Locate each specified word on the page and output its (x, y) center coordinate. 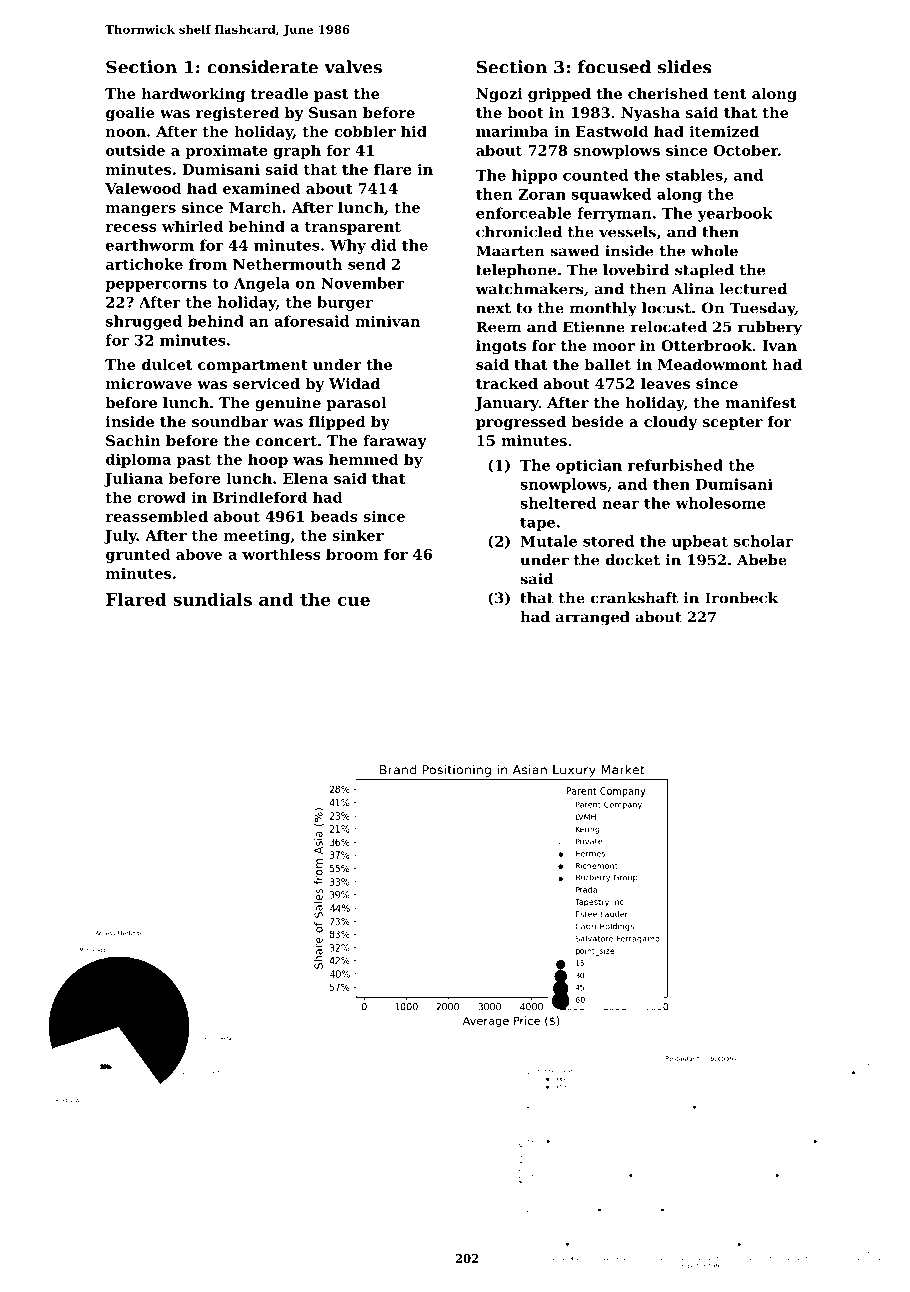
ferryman (614, 214)
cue (353, 601)
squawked (611, 195)
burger (345, 303)
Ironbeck (741, 598)
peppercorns (156, 286)
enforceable (523, 213)
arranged (593, 618)
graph (297, 151)
